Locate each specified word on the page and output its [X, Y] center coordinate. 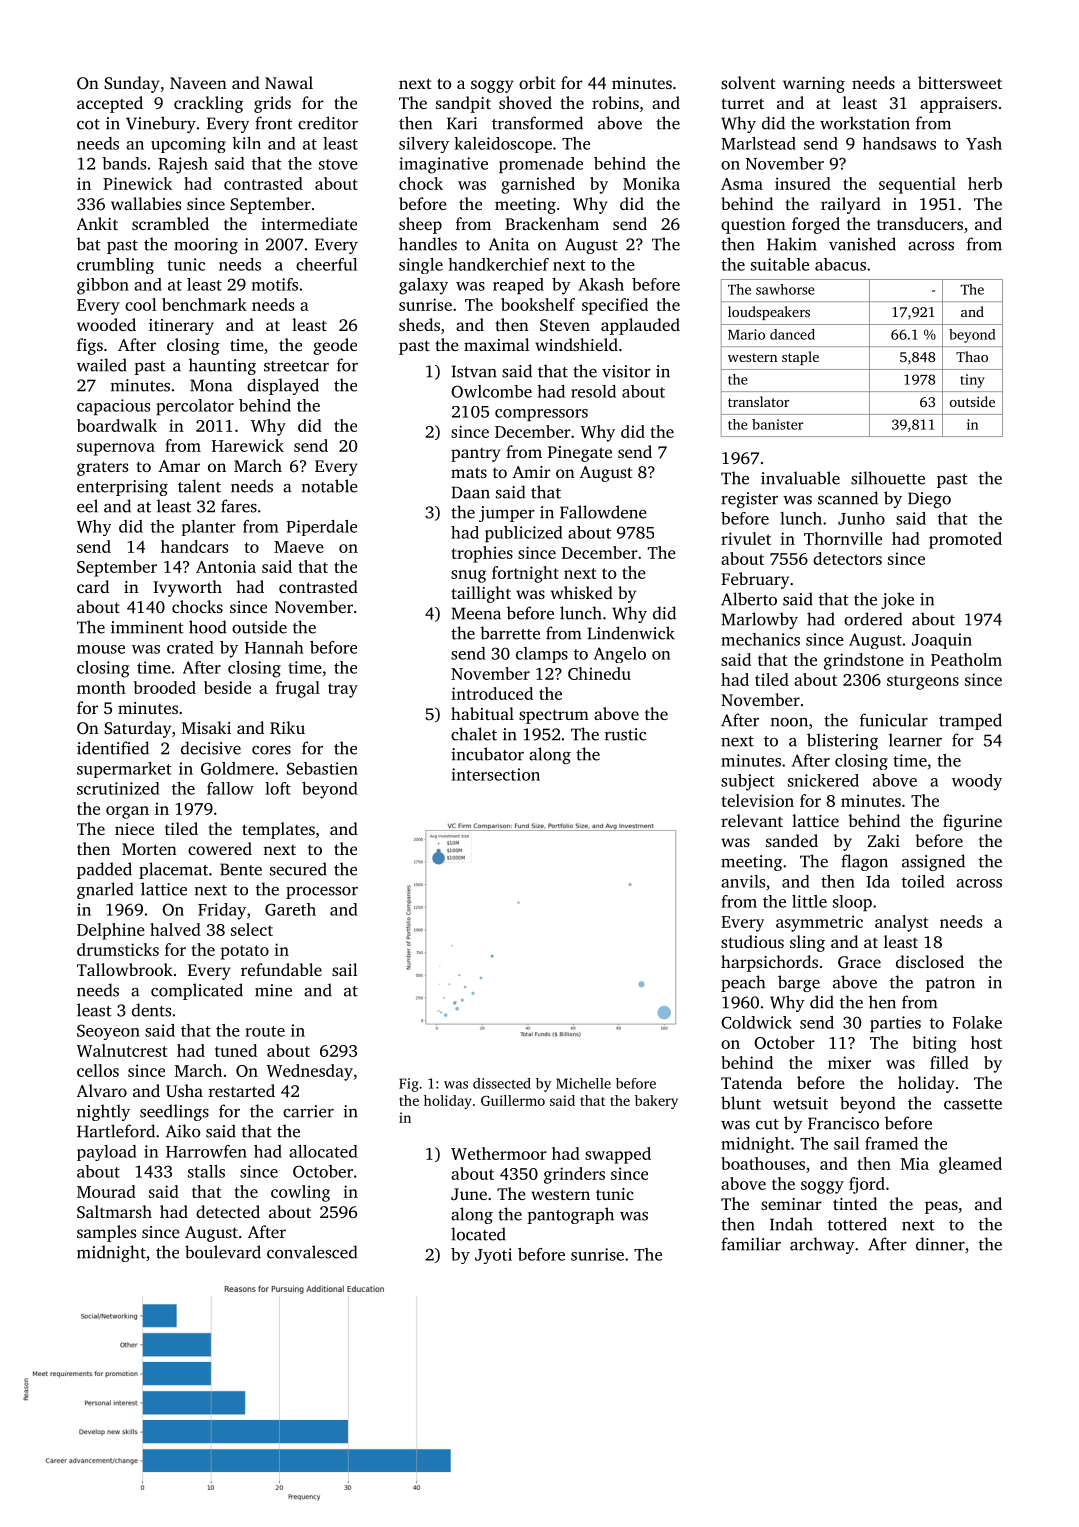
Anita [509, 244]
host [986, 1042]
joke [897, 600]
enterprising [122, 488]
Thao [972, 356]
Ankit [97, 223]
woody [977, 782]
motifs [275, 284]
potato [245, 952]
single [421, 266]
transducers [920, 223]
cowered [220, 848]
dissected [502, 1083]
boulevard [223, 1252]
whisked [582, 592]
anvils [743, 881]
